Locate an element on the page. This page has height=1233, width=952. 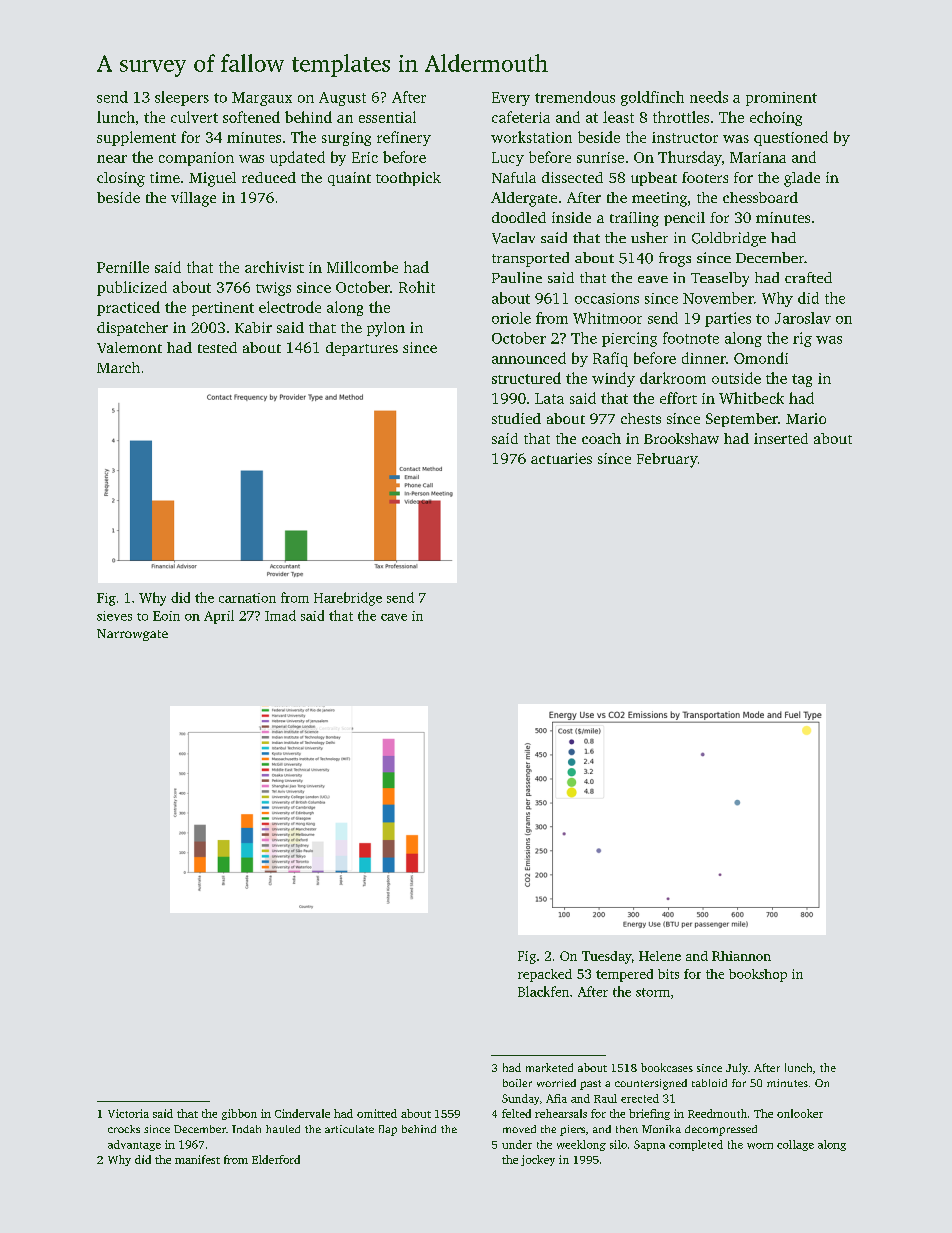
Every is located at coordinates (511, 99).
